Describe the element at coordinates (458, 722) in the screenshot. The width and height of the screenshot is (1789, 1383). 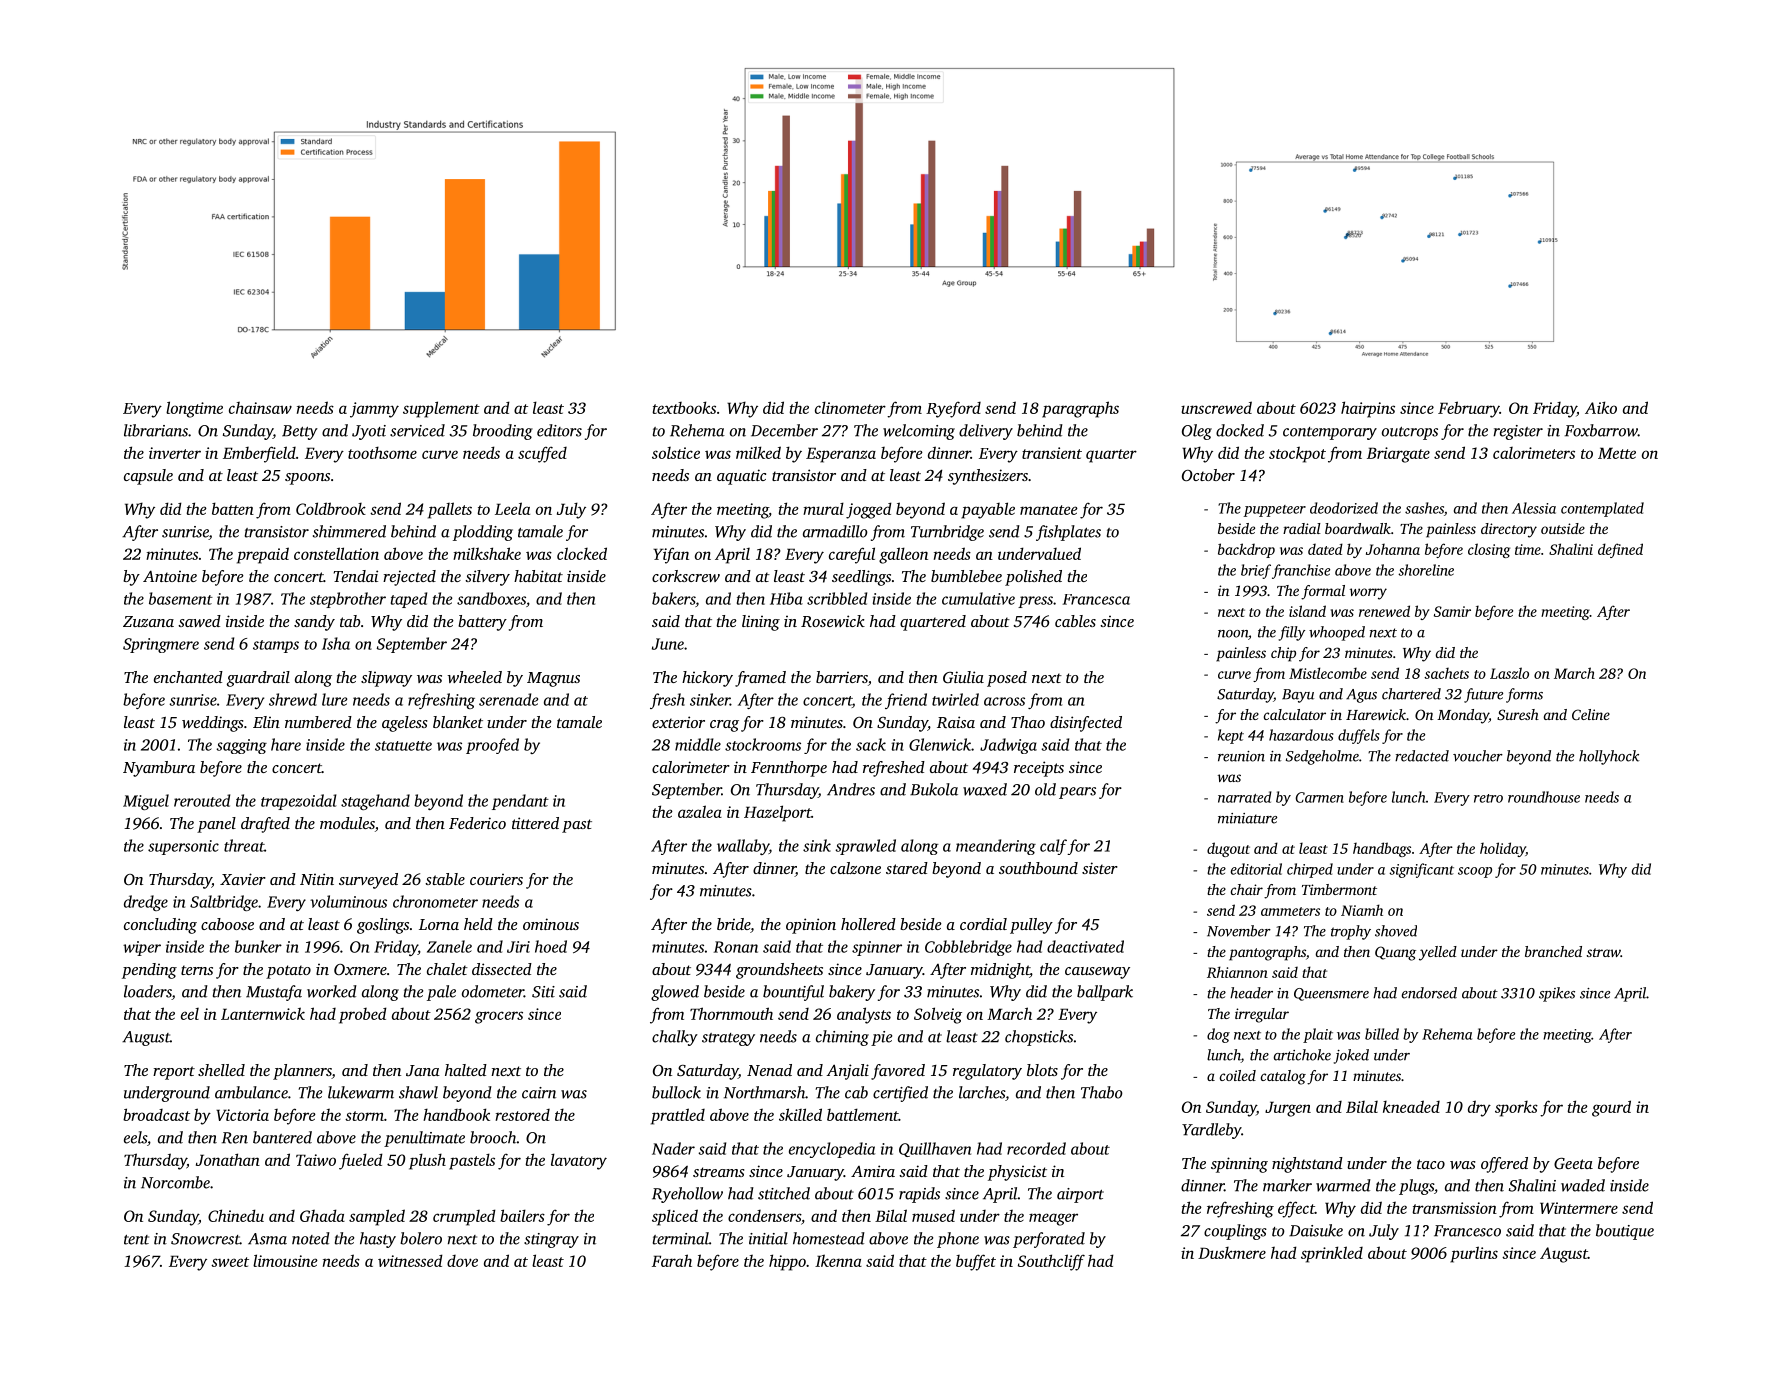
I see `blanket` at that location.
